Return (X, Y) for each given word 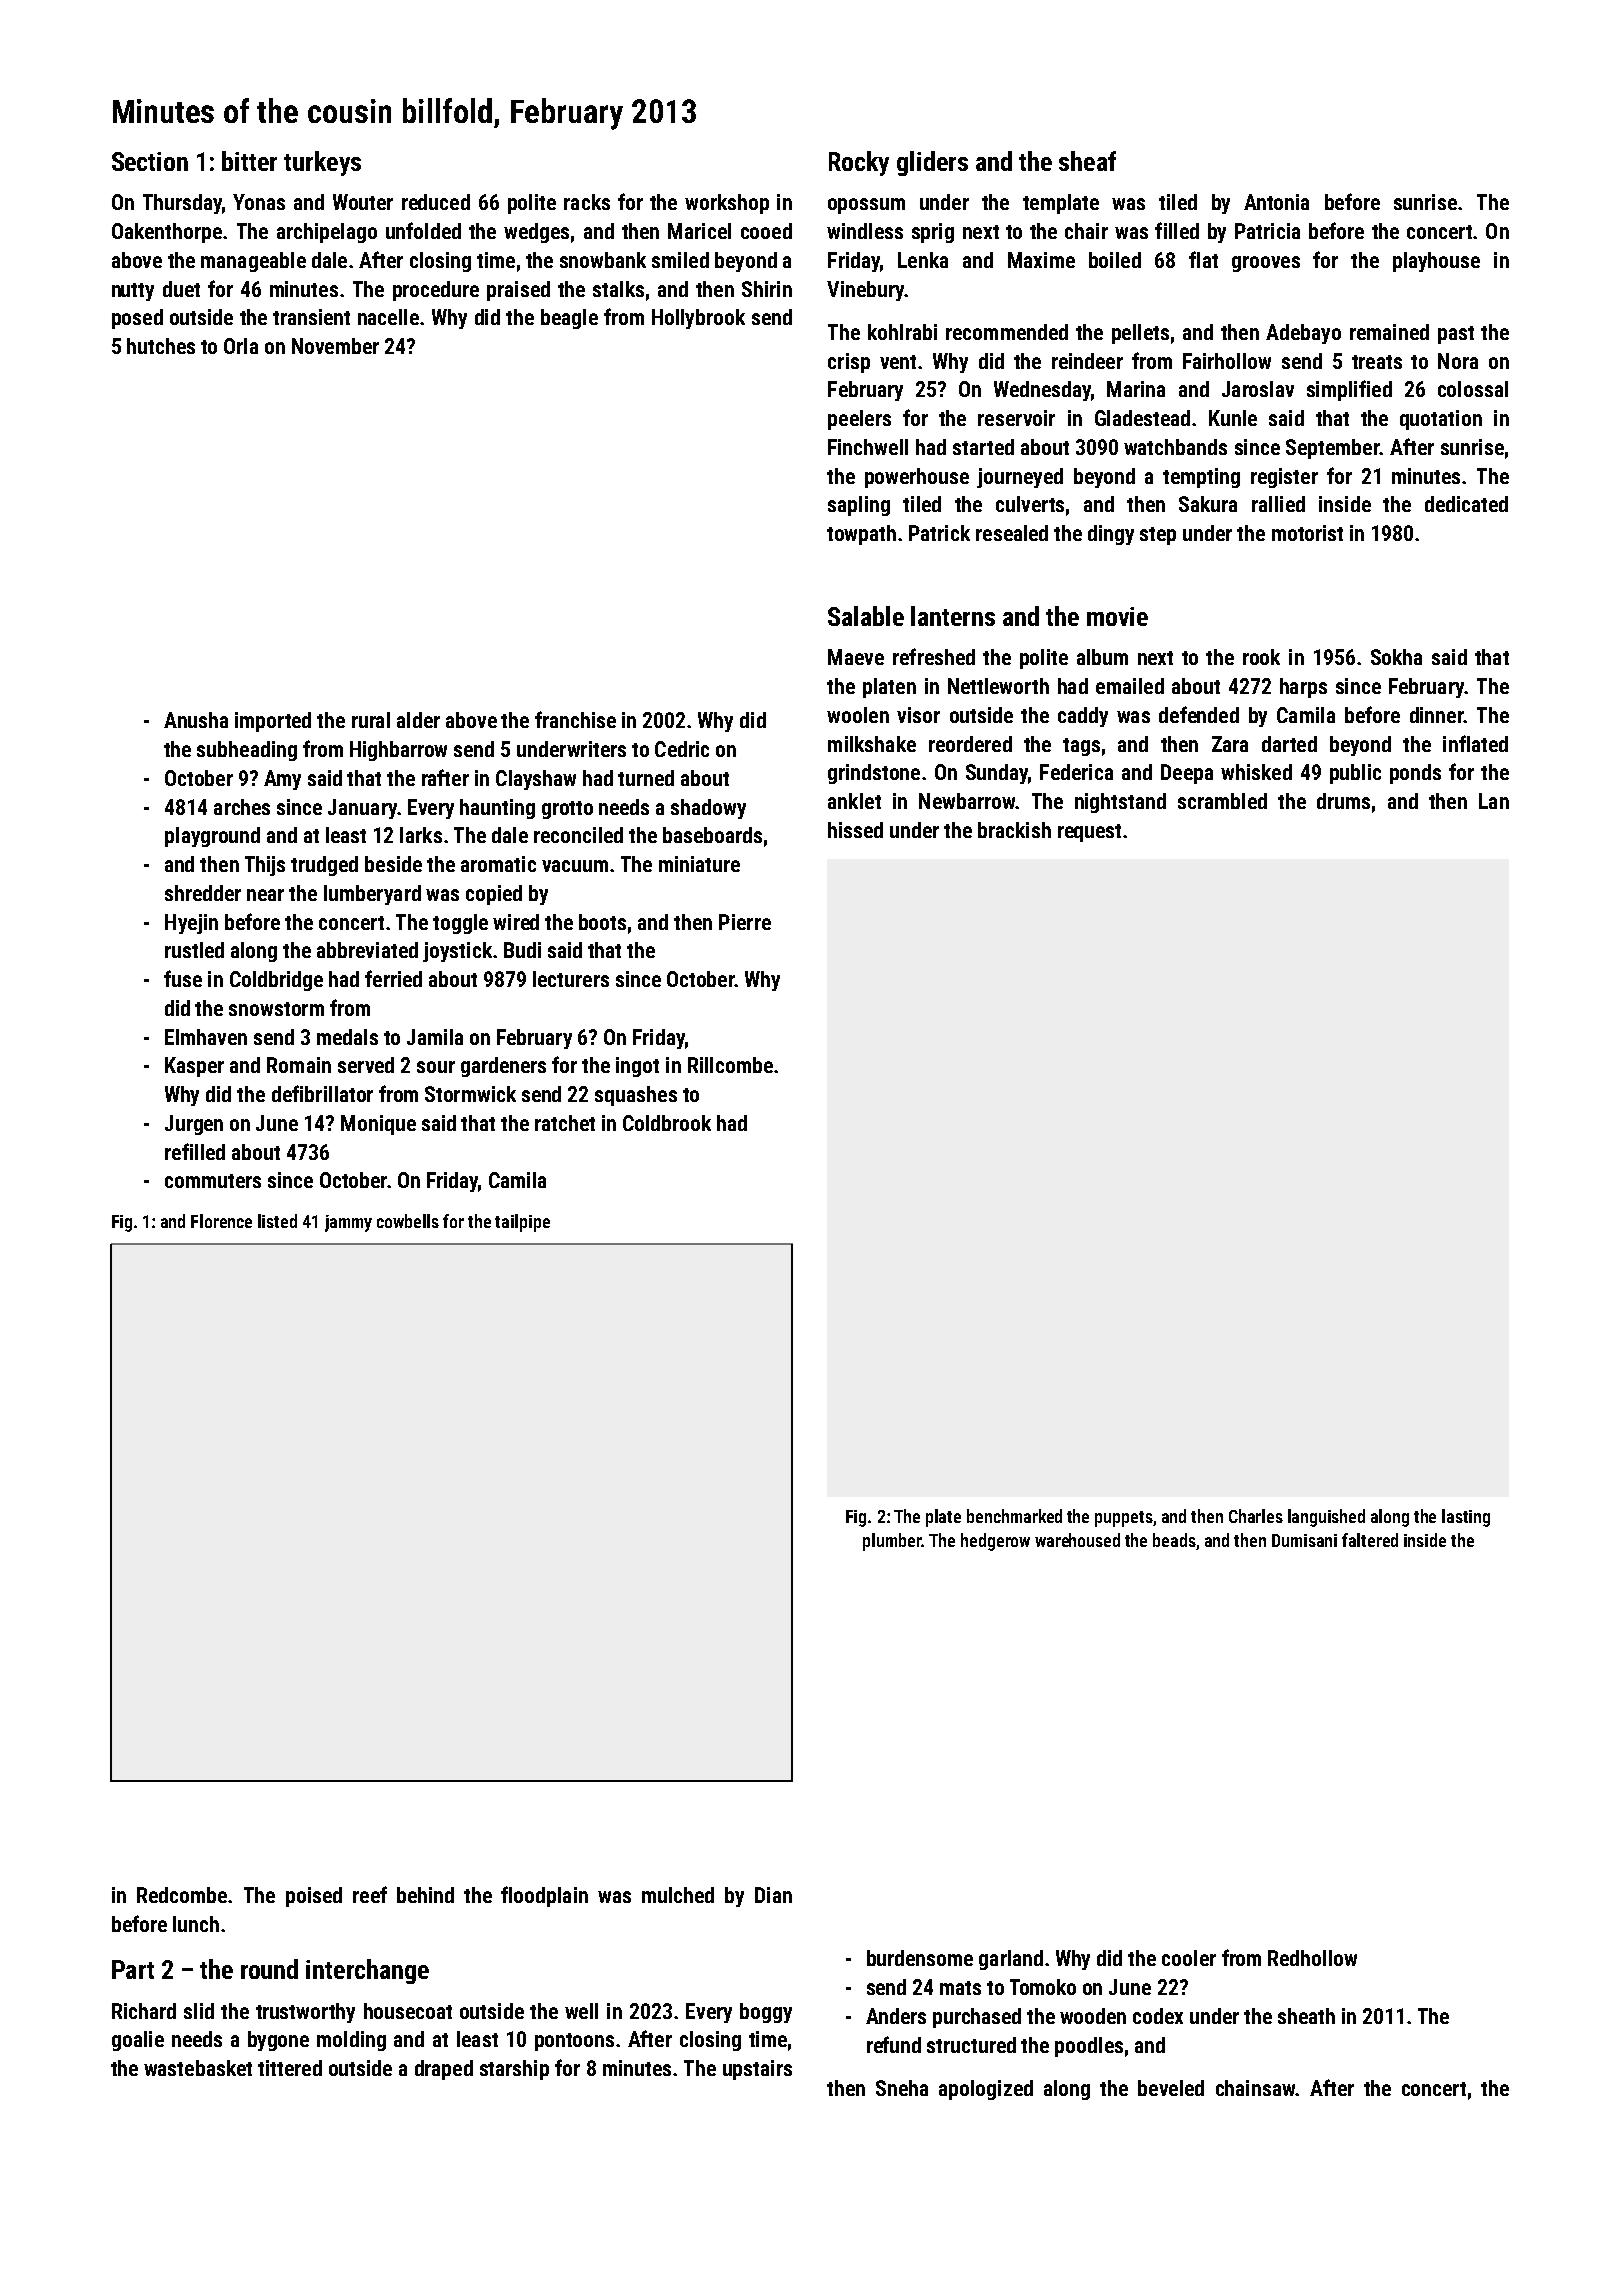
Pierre (745, 922)
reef (370, 1894)
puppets (1124, 1519)
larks (421, 835)
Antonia (1276, 202)
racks (587, 202)
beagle (569, 319)
